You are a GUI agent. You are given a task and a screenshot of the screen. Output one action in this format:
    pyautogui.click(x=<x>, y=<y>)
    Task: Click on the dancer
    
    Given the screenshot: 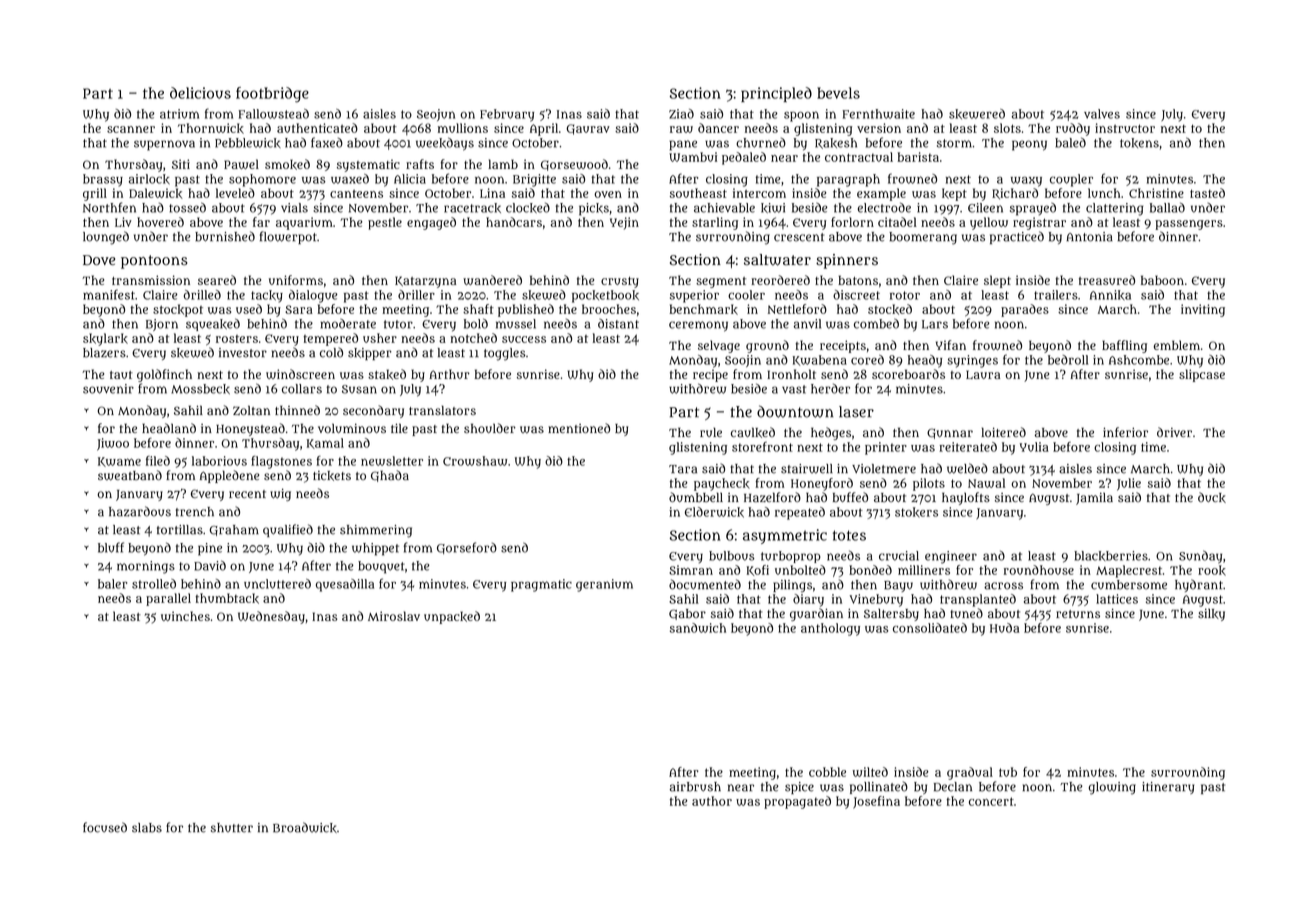 What is the action you would take?
    pyautogui.click(x=718, y=128)
